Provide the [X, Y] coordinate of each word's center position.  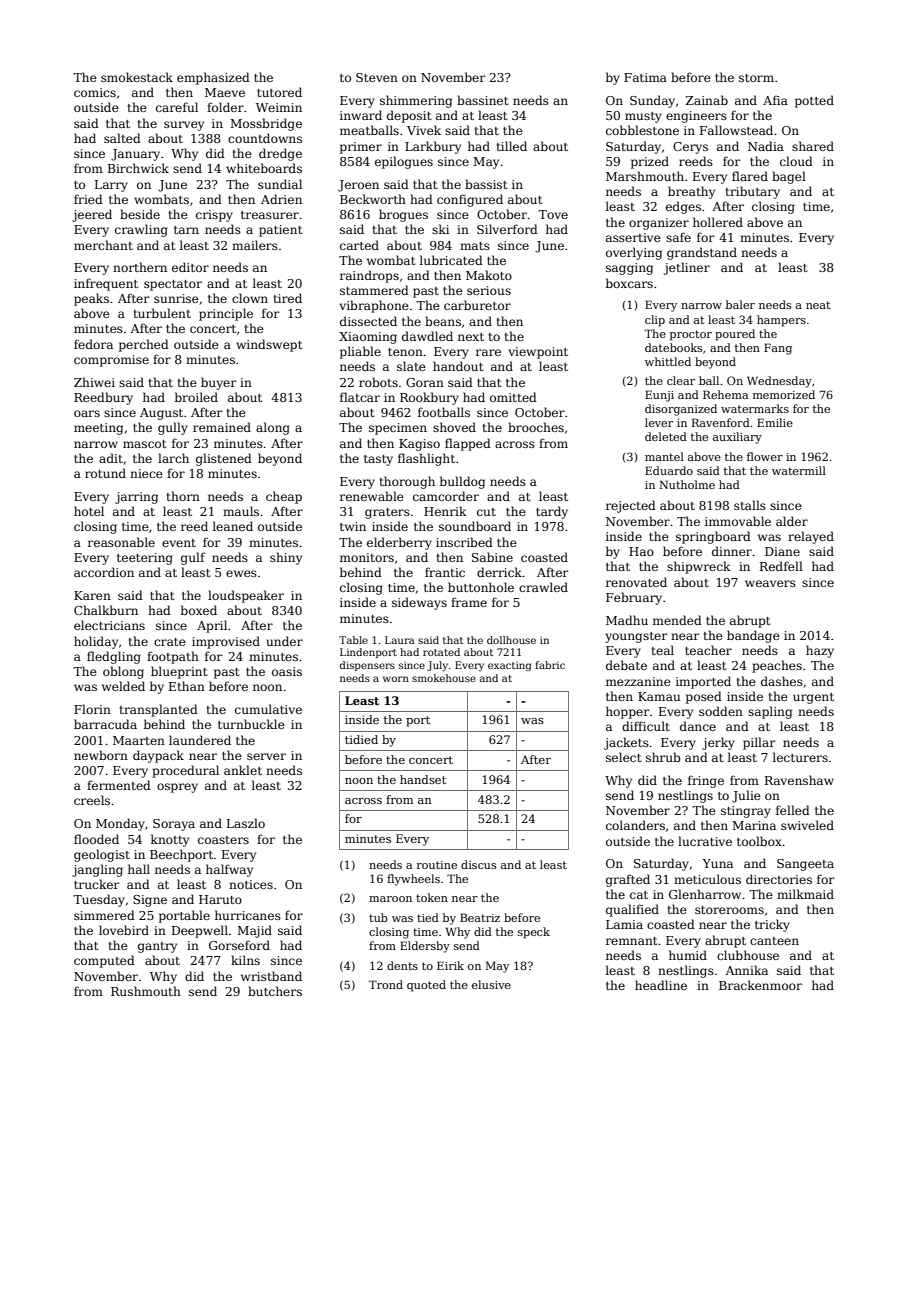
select [624, 757]
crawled [543, 587]
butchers [275, 991]
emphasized [213, 78]
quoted [426, 986]
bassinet [483, 100]
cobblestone [642, 130]
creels [92, 800]
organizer [659, 224]
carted [359, 245]
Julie [746, 796]
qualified [632, 910]
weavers [770, 583]
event [179, 543]
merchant [103, 245]
